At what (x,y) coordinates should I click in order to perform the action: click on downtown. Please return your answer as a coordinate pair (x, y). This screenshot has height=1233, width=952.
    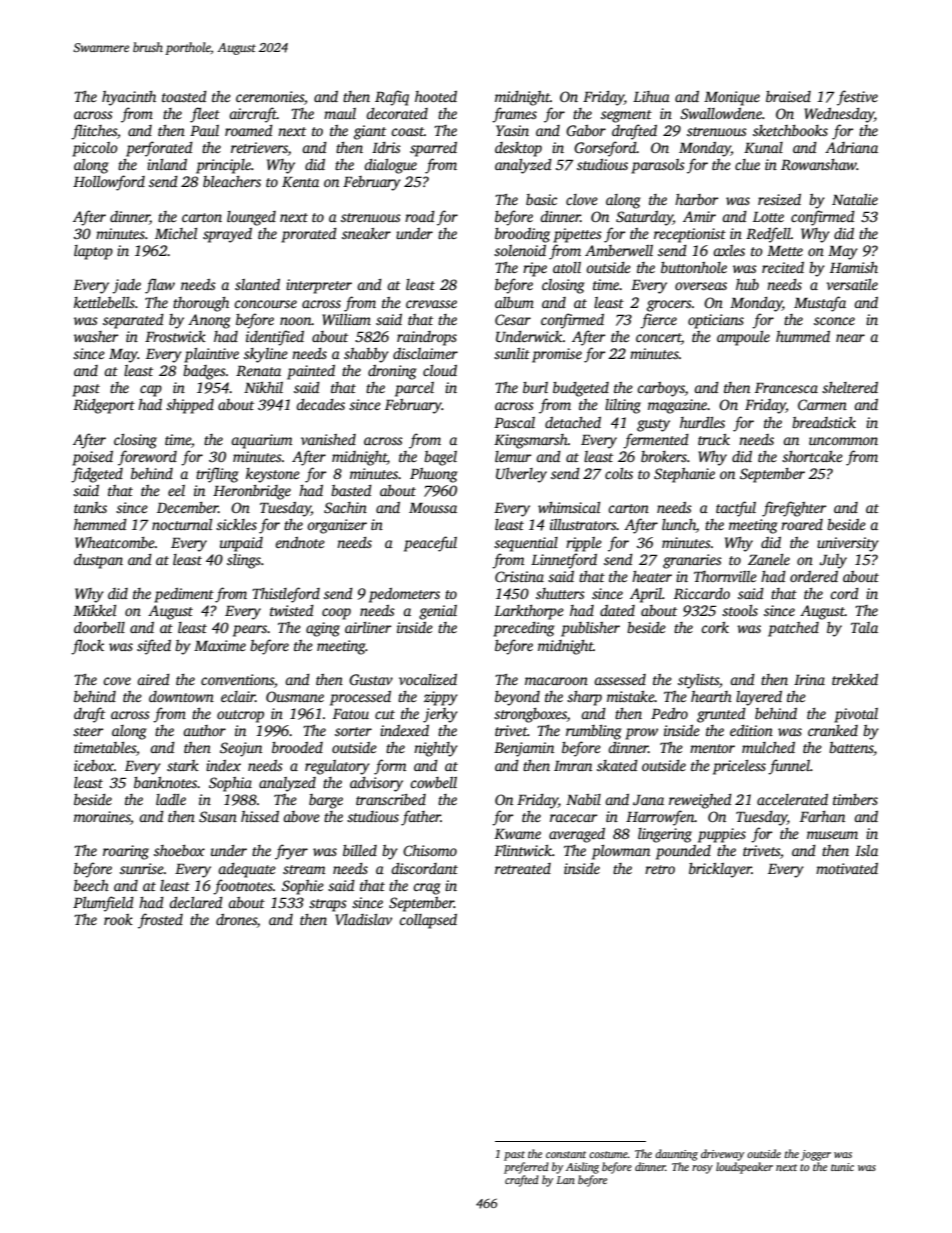
    Looking at the image, I should click on (181, 696).
